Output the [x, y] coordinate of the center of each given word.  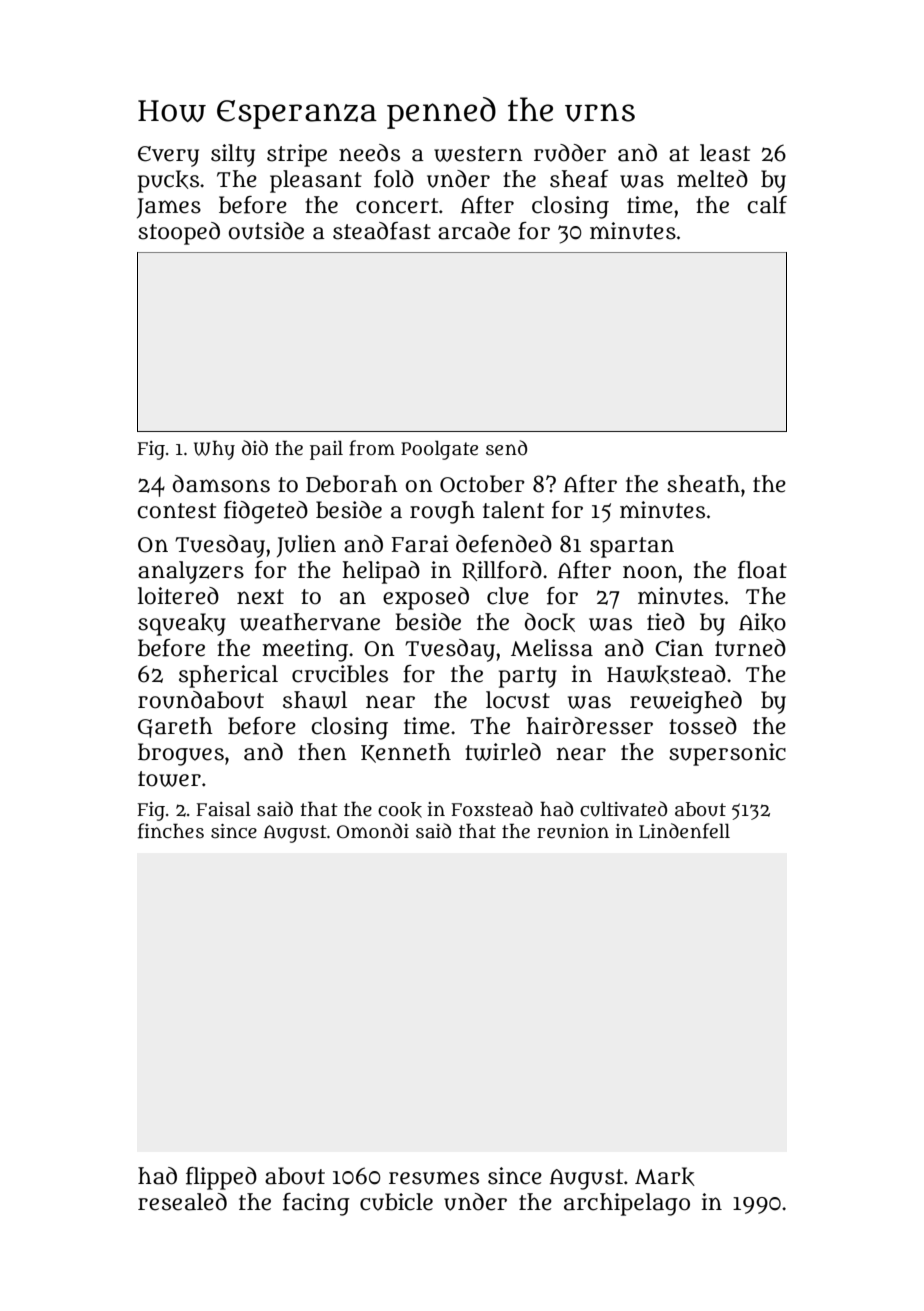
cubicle [396, 1202]
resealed [182, 1202]
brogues [181, 754]
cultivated [623, 809]
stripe [297, 155]
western [478, 154]
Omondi [373, 831]
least [725, 153]
